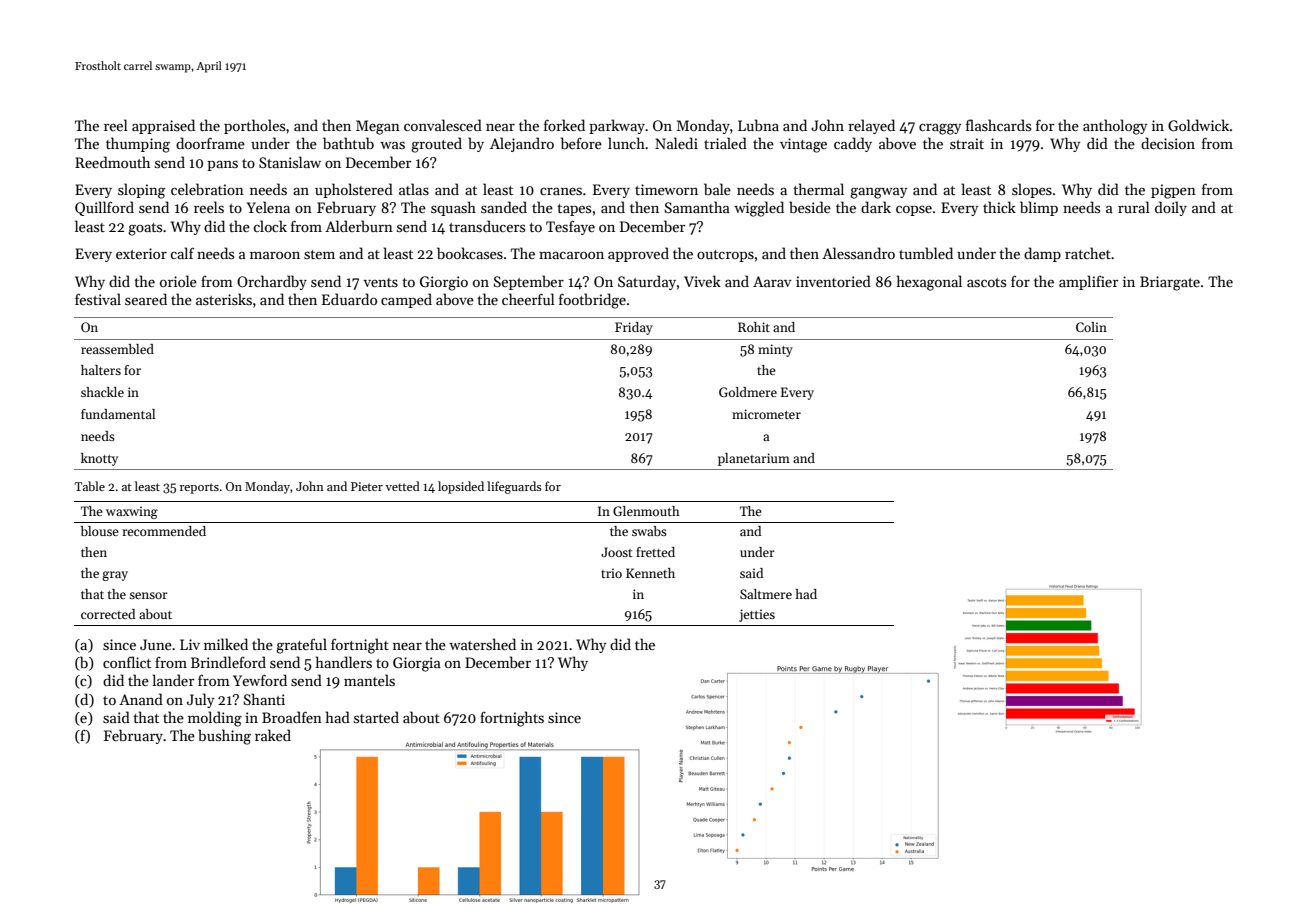 Image resolution: width=1308 pixels, height=924 pixels. What do you see at coordinates (163, 126) in the document?
I see `appraised` at bounding box center [163, 126].
